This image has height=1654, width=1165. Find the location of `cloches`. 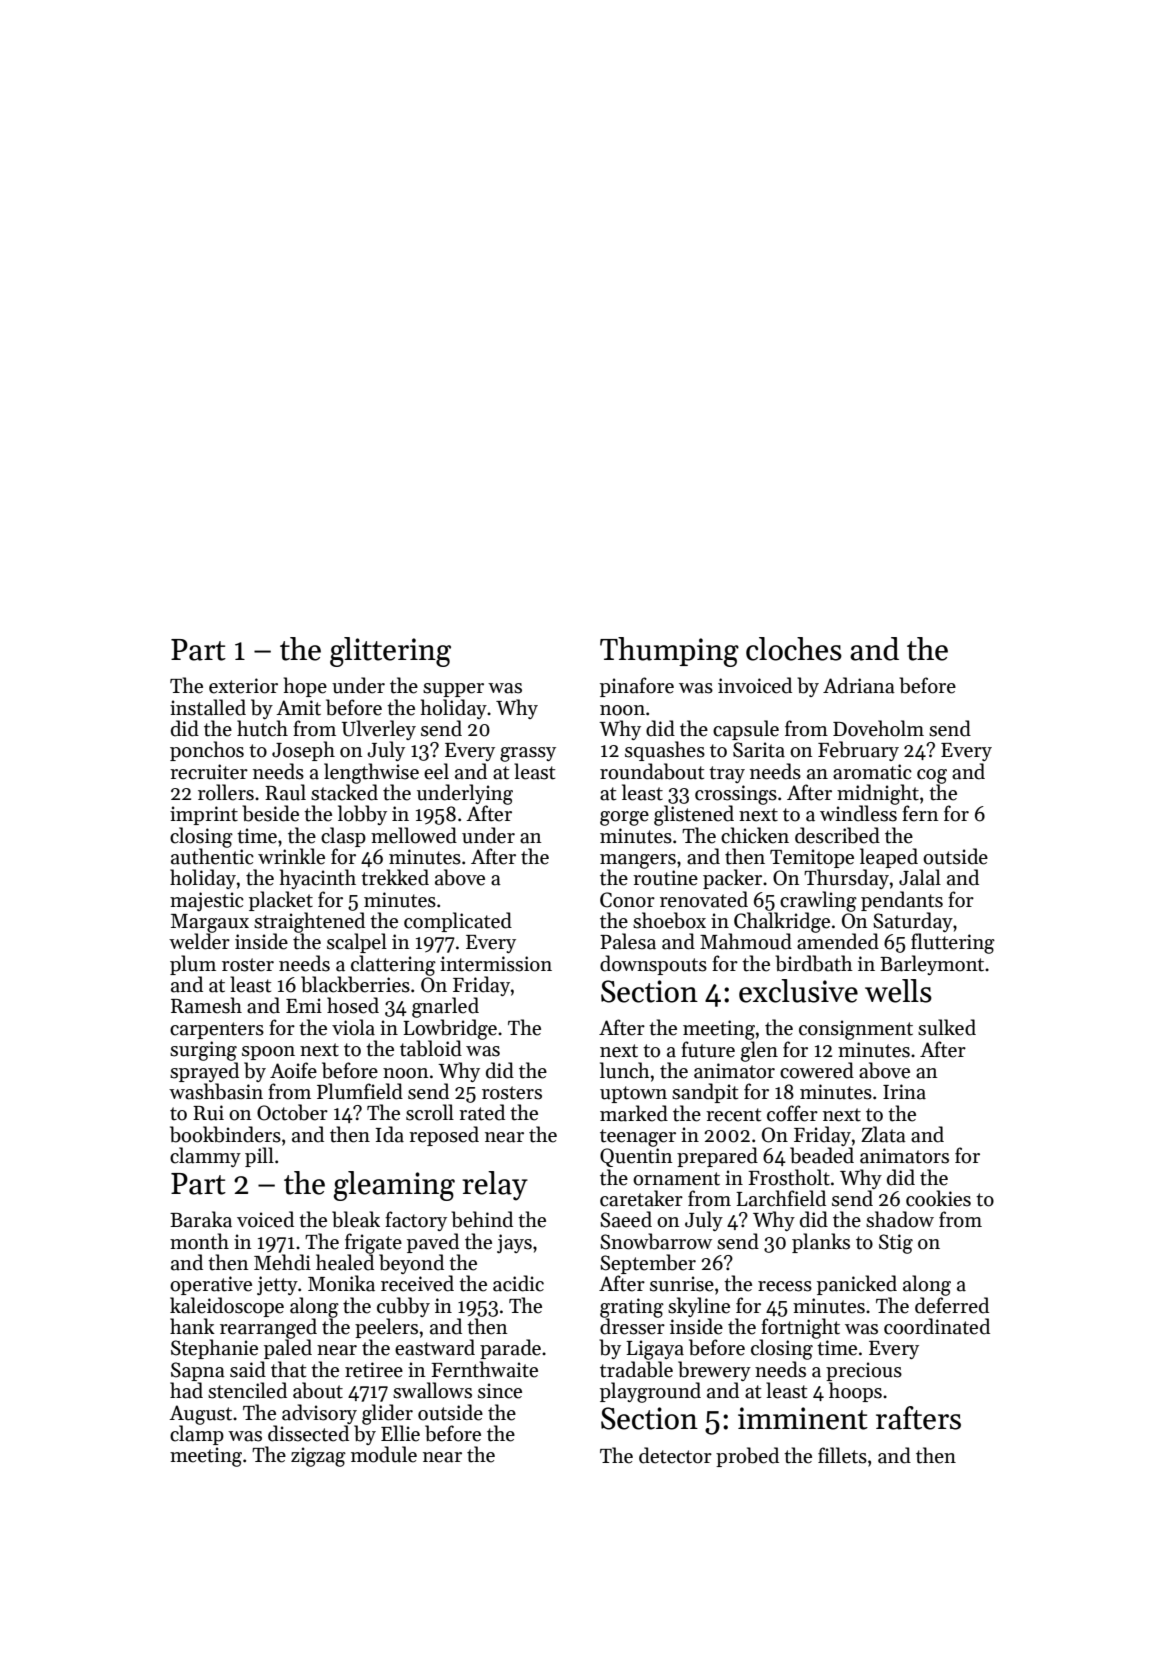

cloches is located at coordinates (794, 649).
